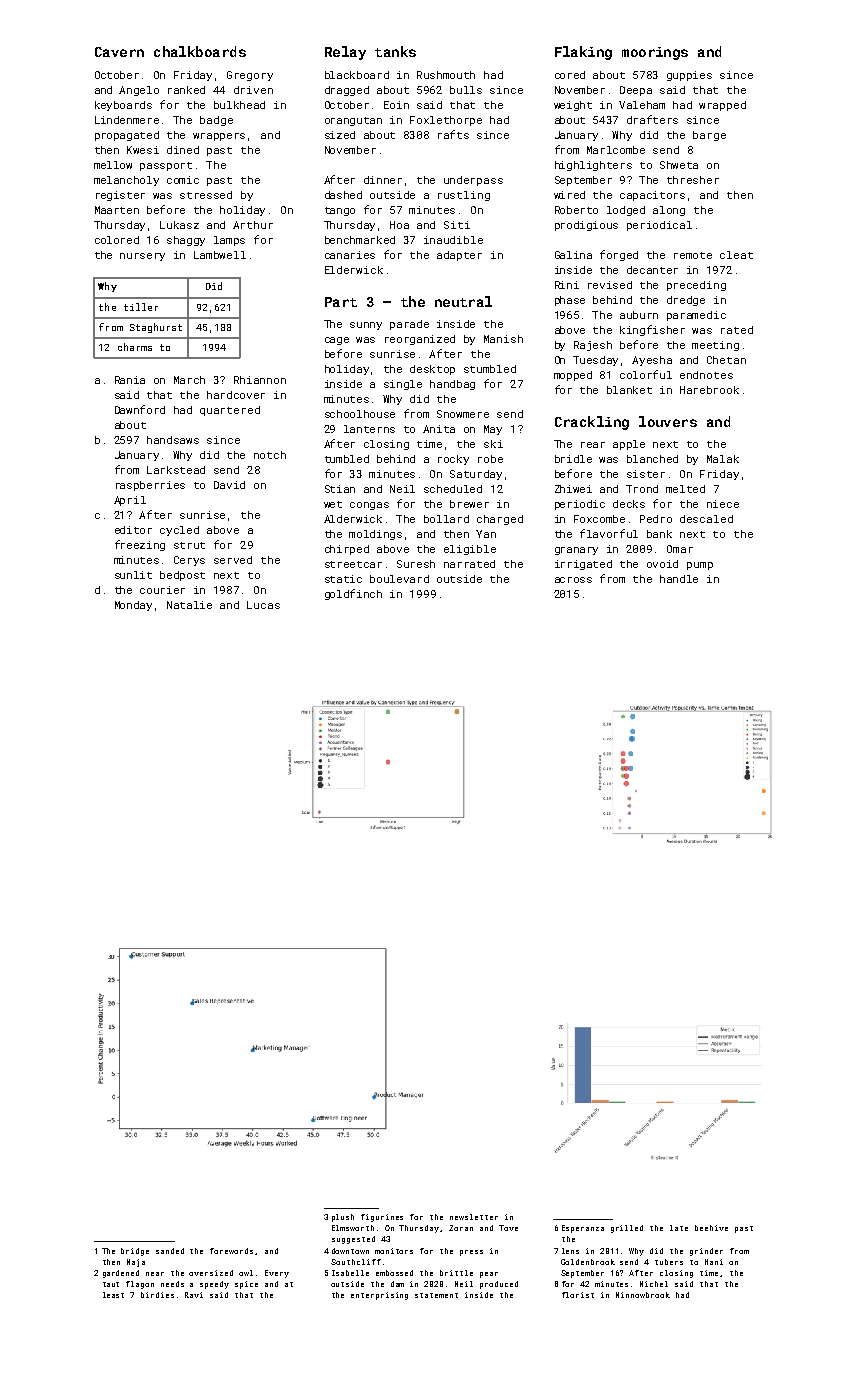 This image has height=1400, width=849. Describe the element at coordinates (229, 241) in the image. I see `lamps` at that location.
